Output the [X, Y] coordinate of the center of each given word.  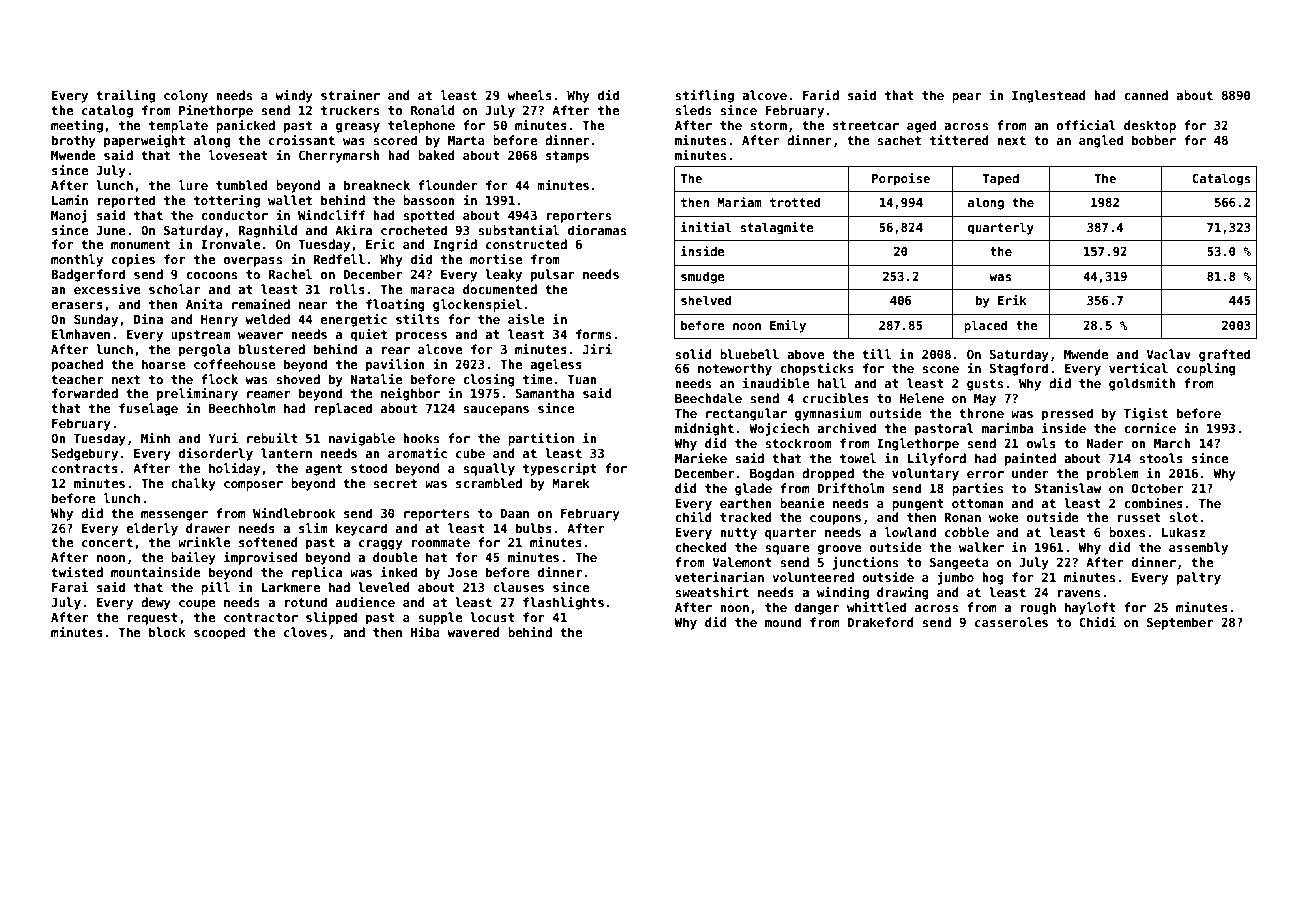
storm [768, 125]
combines [1153, 503]
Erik [1012, 300]
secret [395, 483]
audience [365, 602]
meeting [77, 126]
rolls [347, 289]
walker [981, 547]
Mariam [740, 202]
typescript [560, 469]
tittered [959, 140]
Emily [788, 326]
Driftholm [850, 488]
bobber [1154, 140]
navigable [362, 439]
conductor [234, 215]
